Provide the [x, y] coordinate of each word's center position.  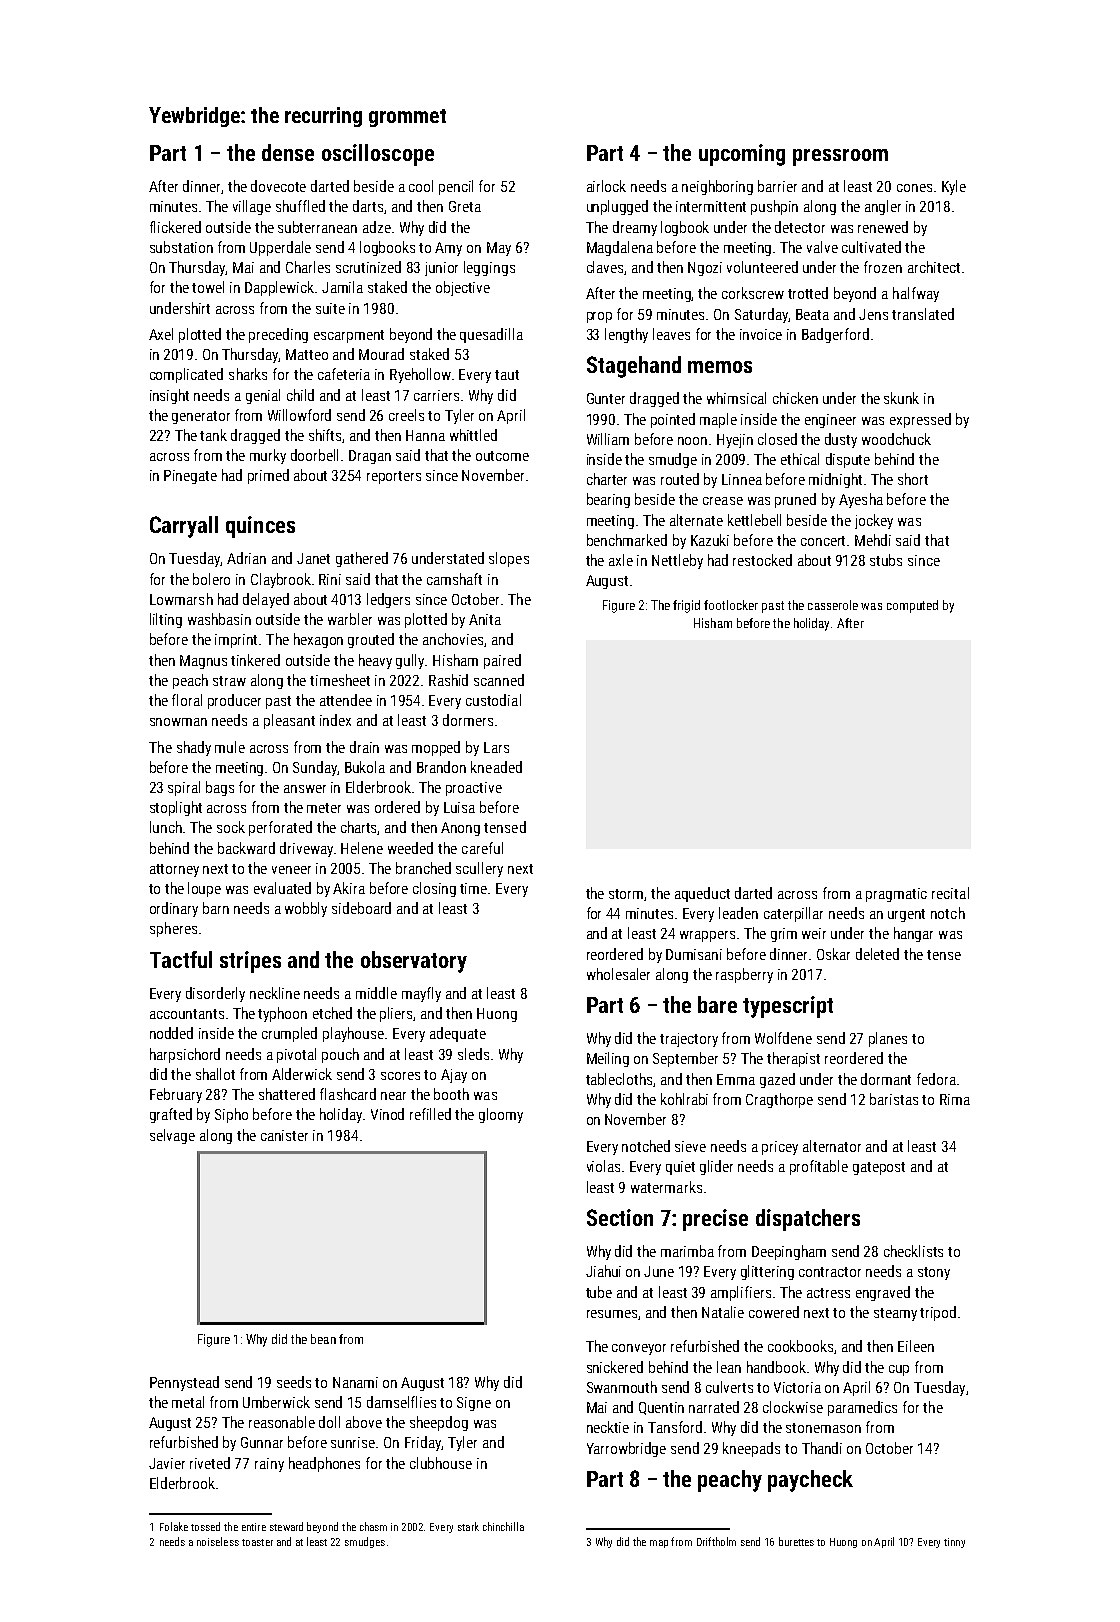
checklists [913, 1251]
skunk [901, 398]
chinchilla [503, 1526]
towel [208, 287]
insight [169, 396]
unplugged [617, 207]
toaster [257, 1542]
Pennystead [184, 1383]
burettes [796, 1541]
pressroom [840, 157]
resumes [612, 1314]
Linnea [742, 479]
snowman [178, 722]
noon [692, 441]
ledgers [388, 600]
